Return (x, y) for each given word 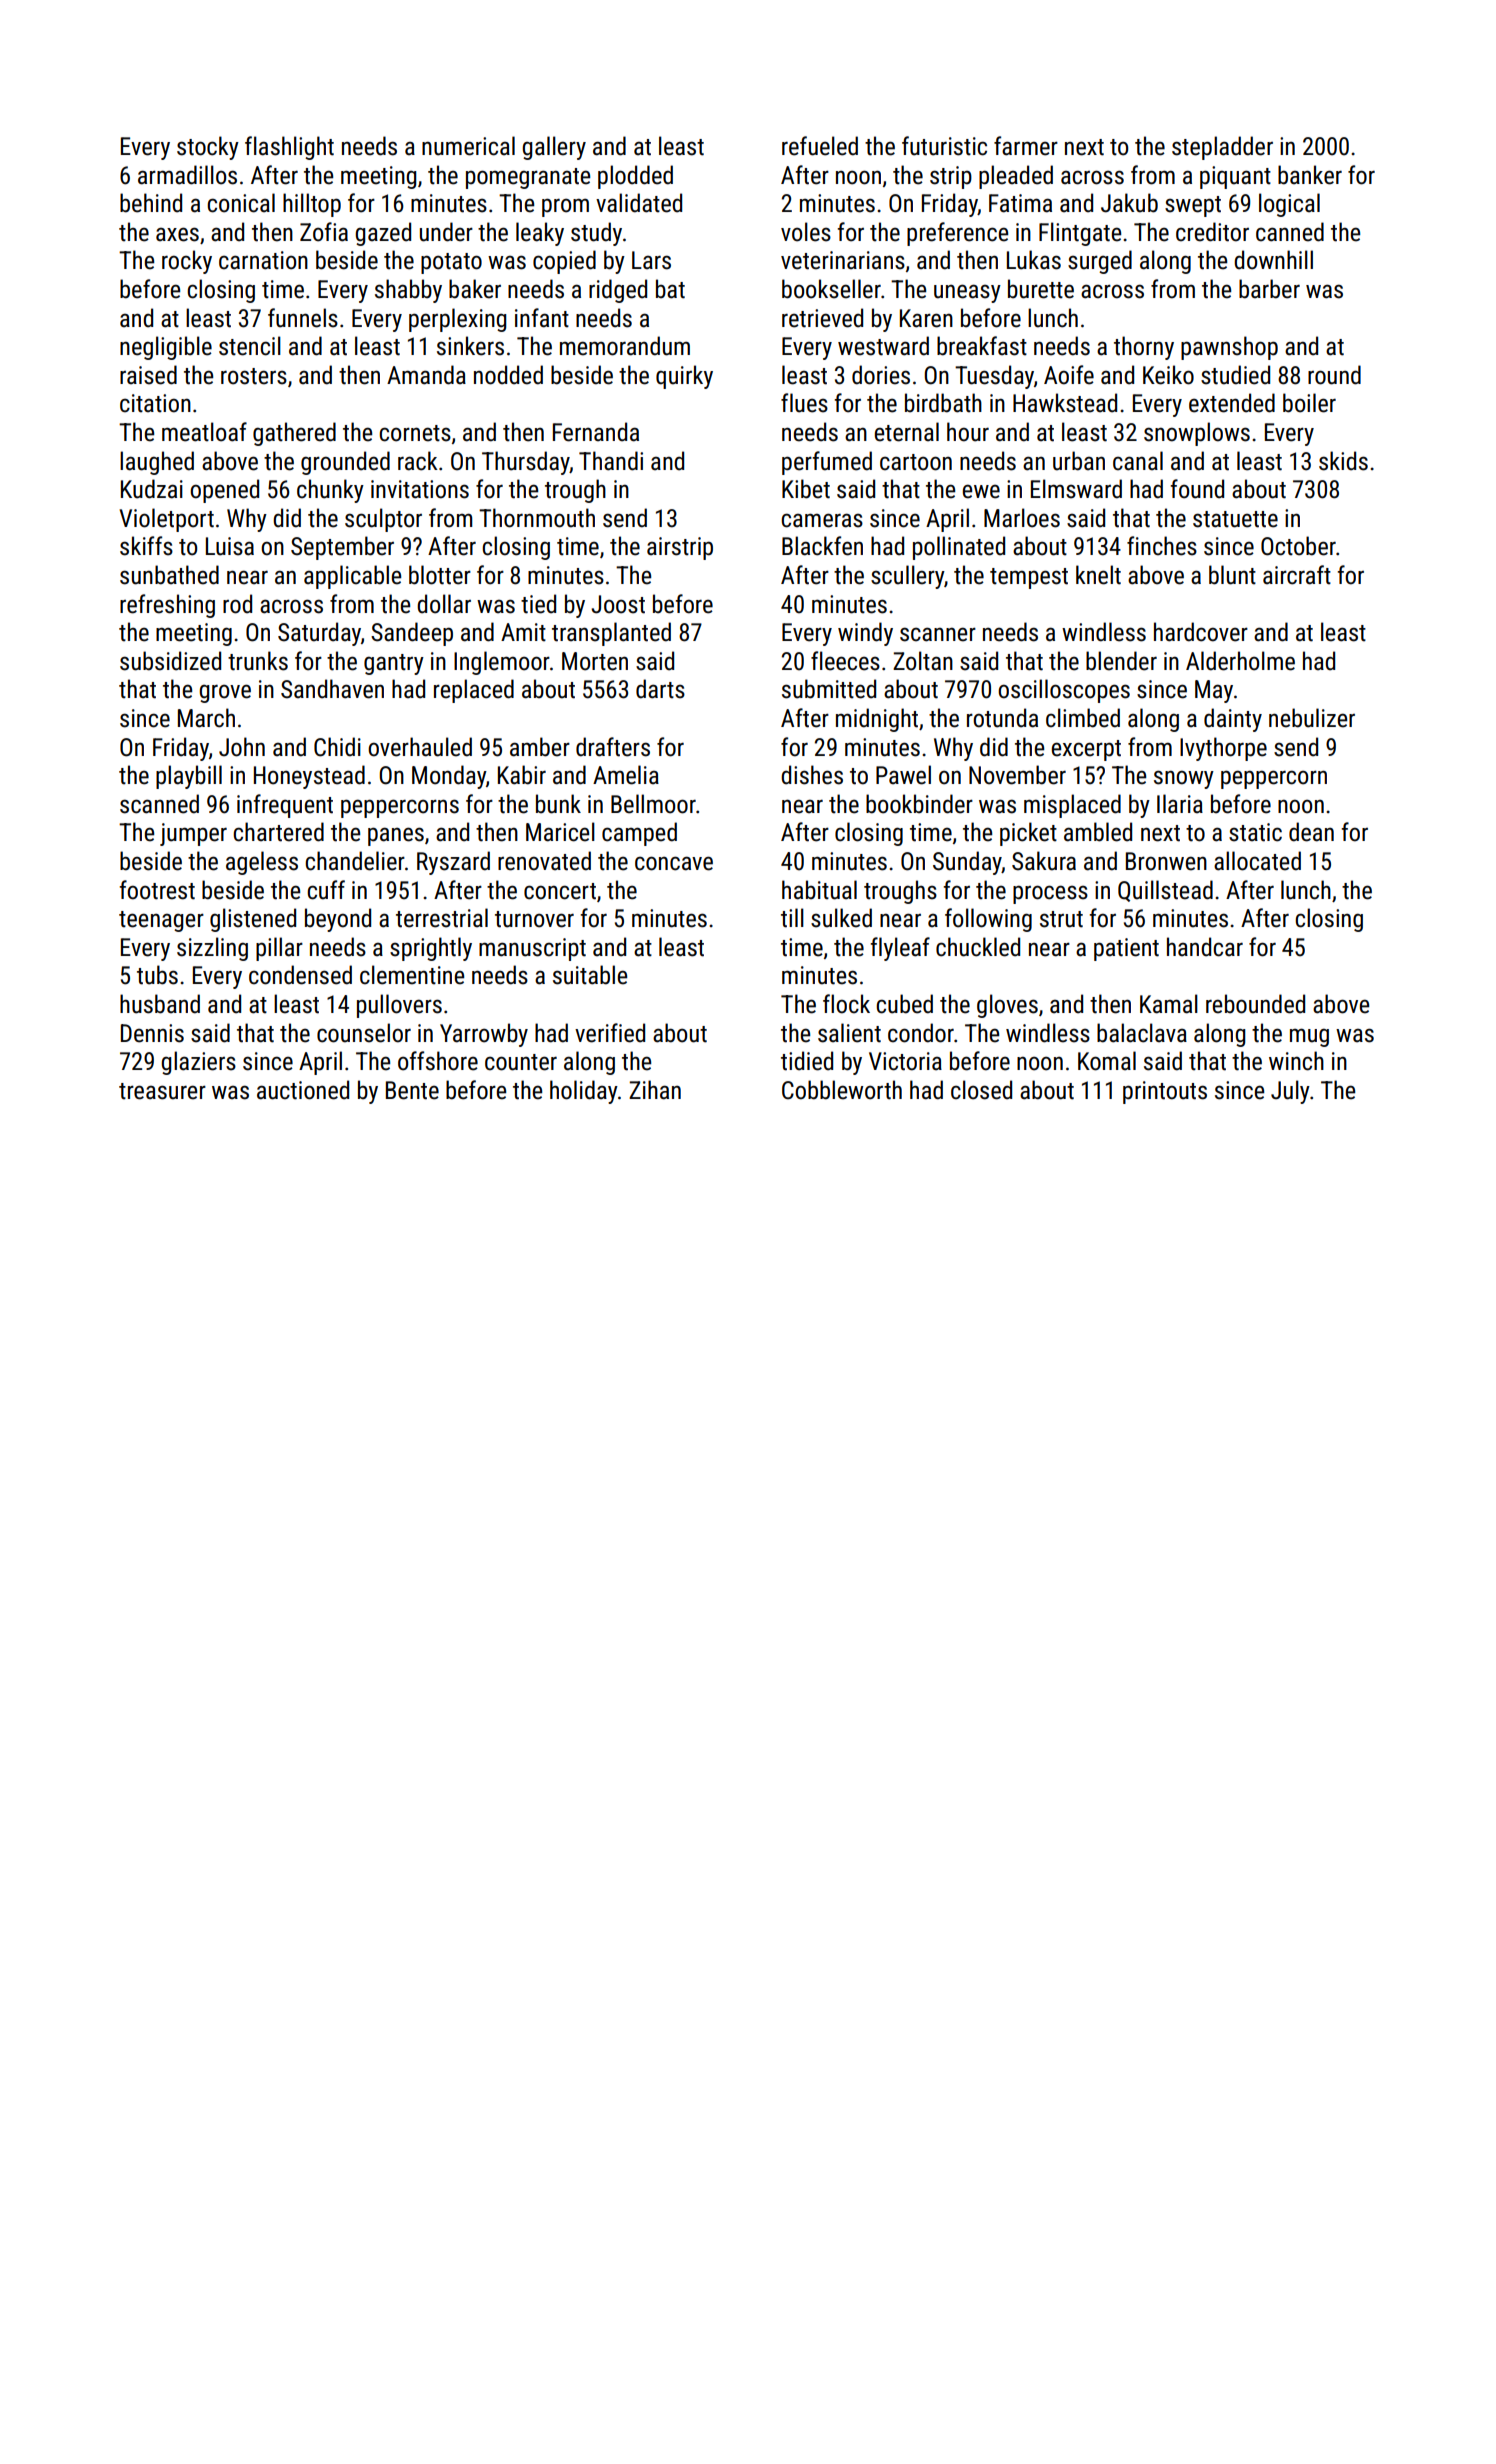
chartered (278, 832)
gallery (554, 148)
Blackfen (822, 546)
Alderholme (1240, 661)
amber (540, 747)
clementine (412, 975)
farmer (1026, 146)
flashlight (289, 148)
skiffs (146, 546)
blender (1121, 661)
